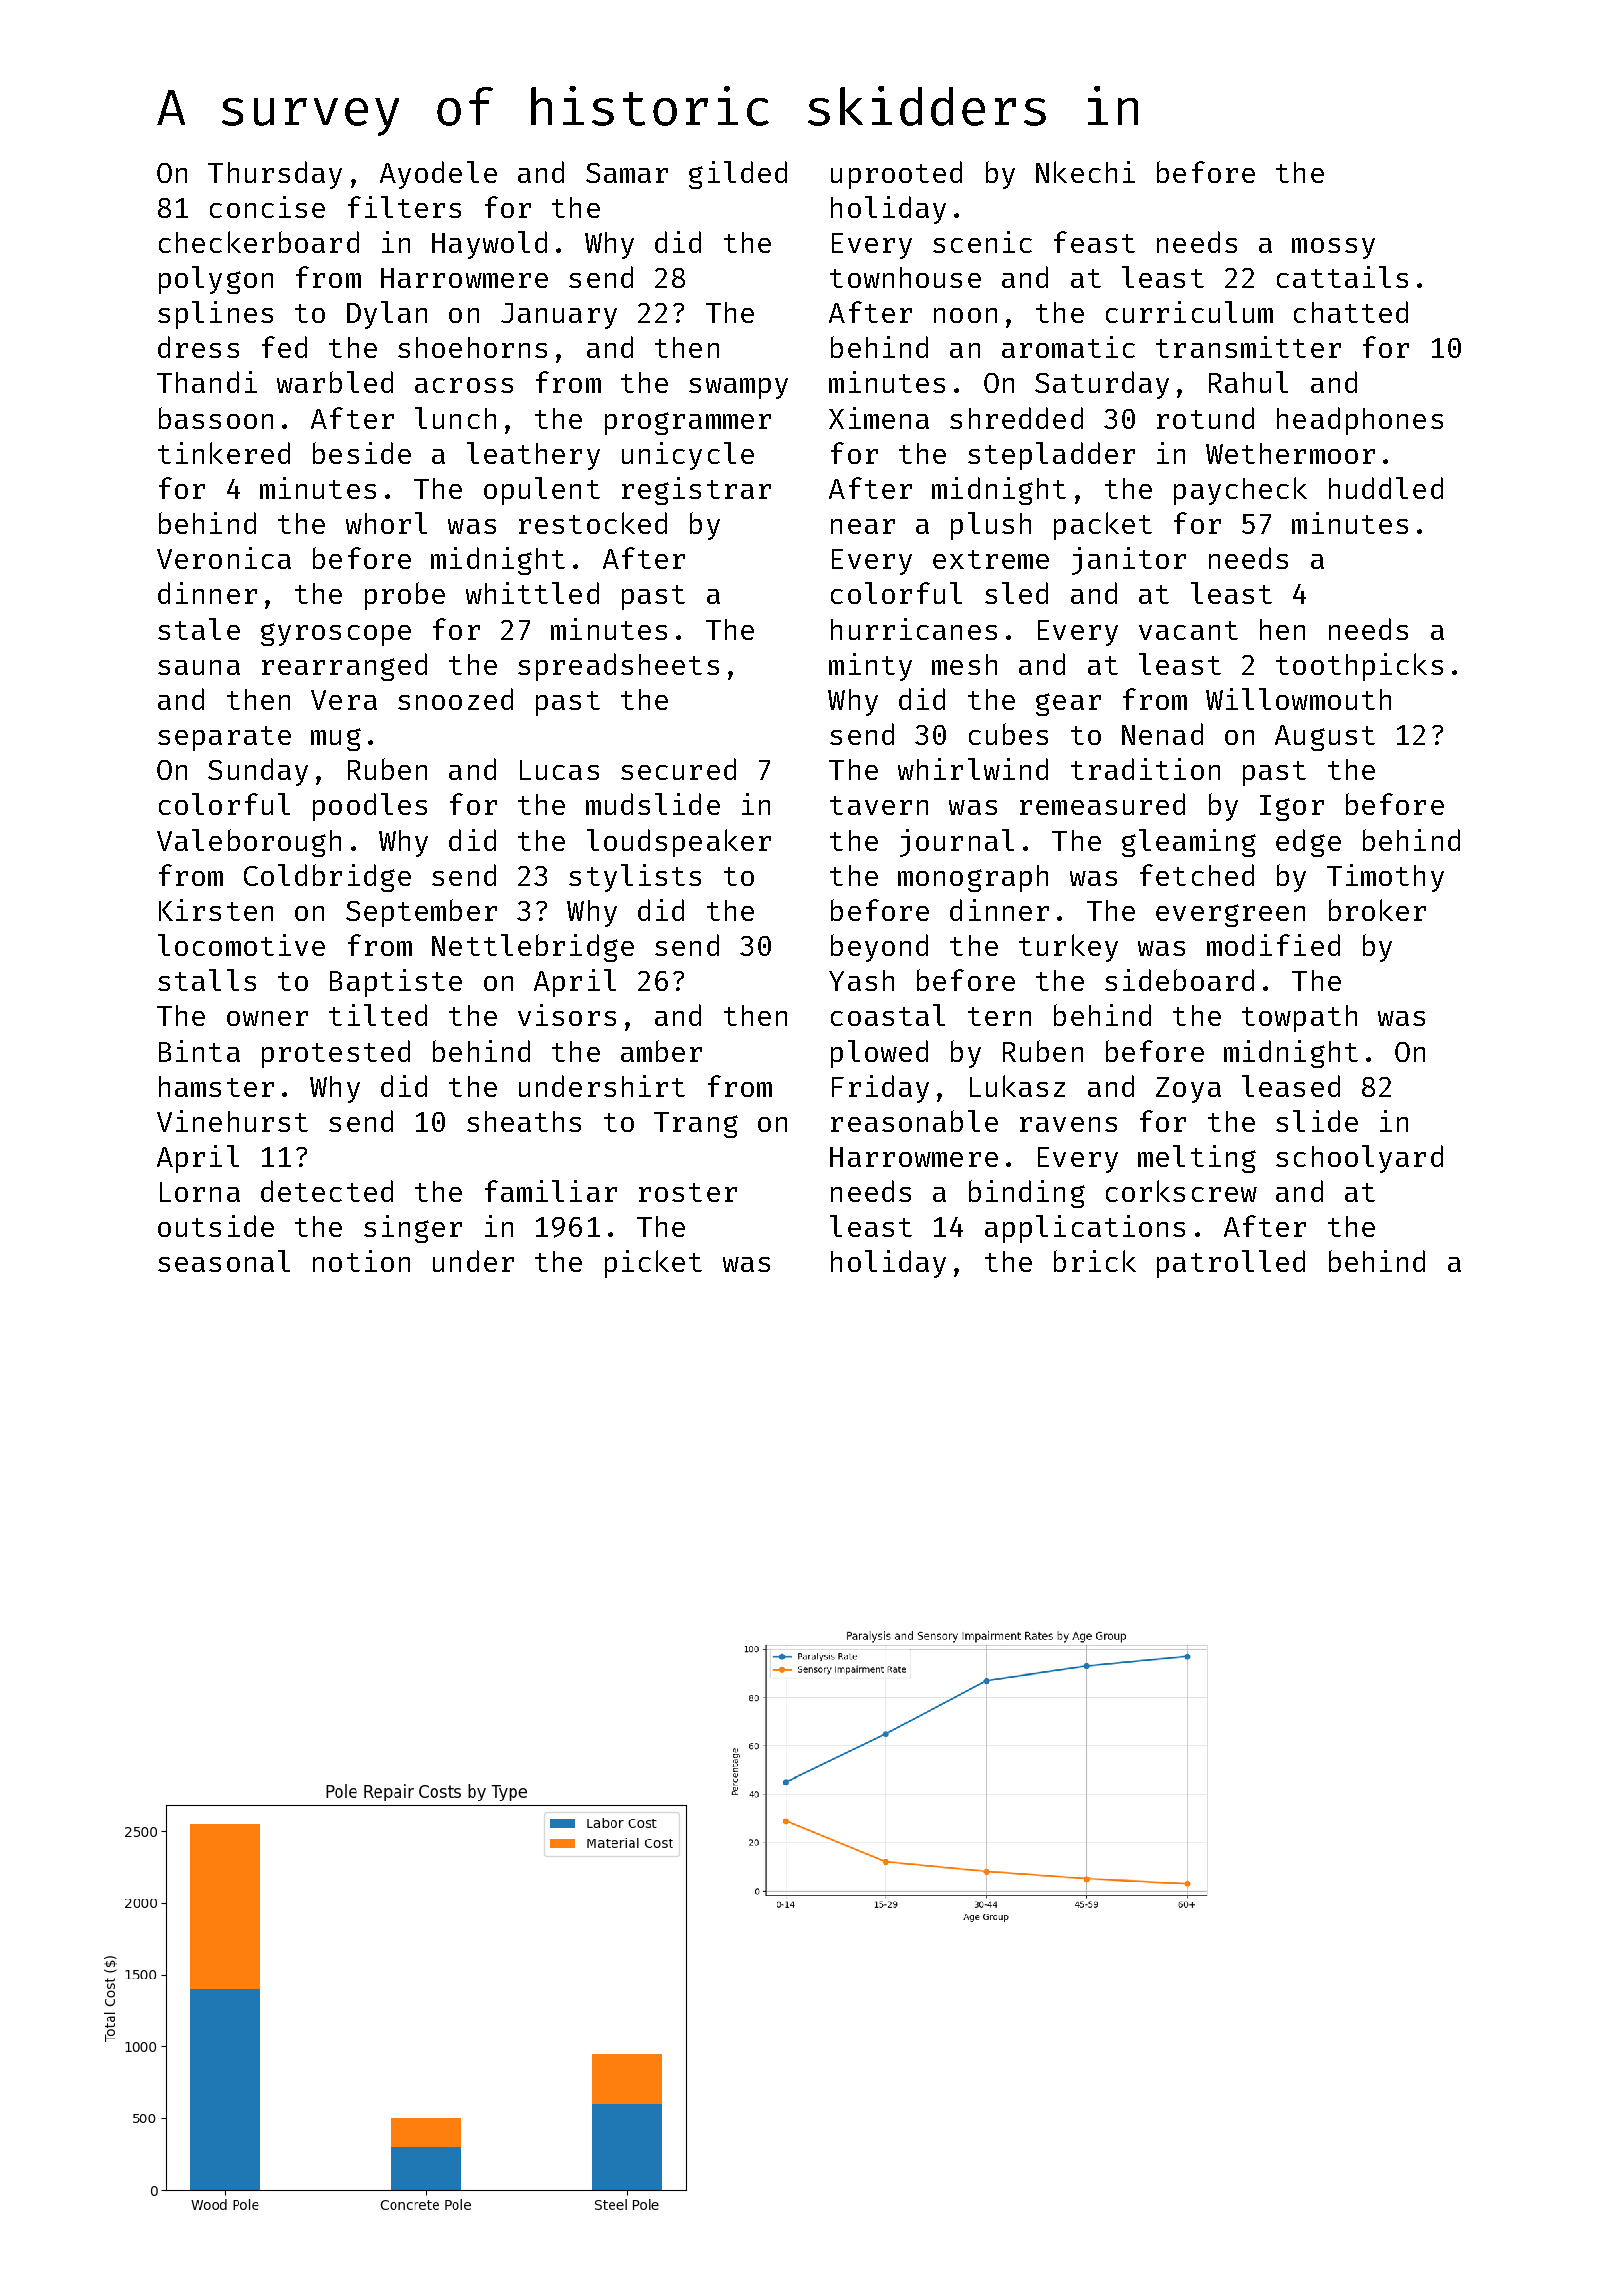 This screenshot has height=2292, width=1620. What do you see at coordinates (1377, 910) in the screenshot?
I see `broker` at bounding box center [1377, 910].
